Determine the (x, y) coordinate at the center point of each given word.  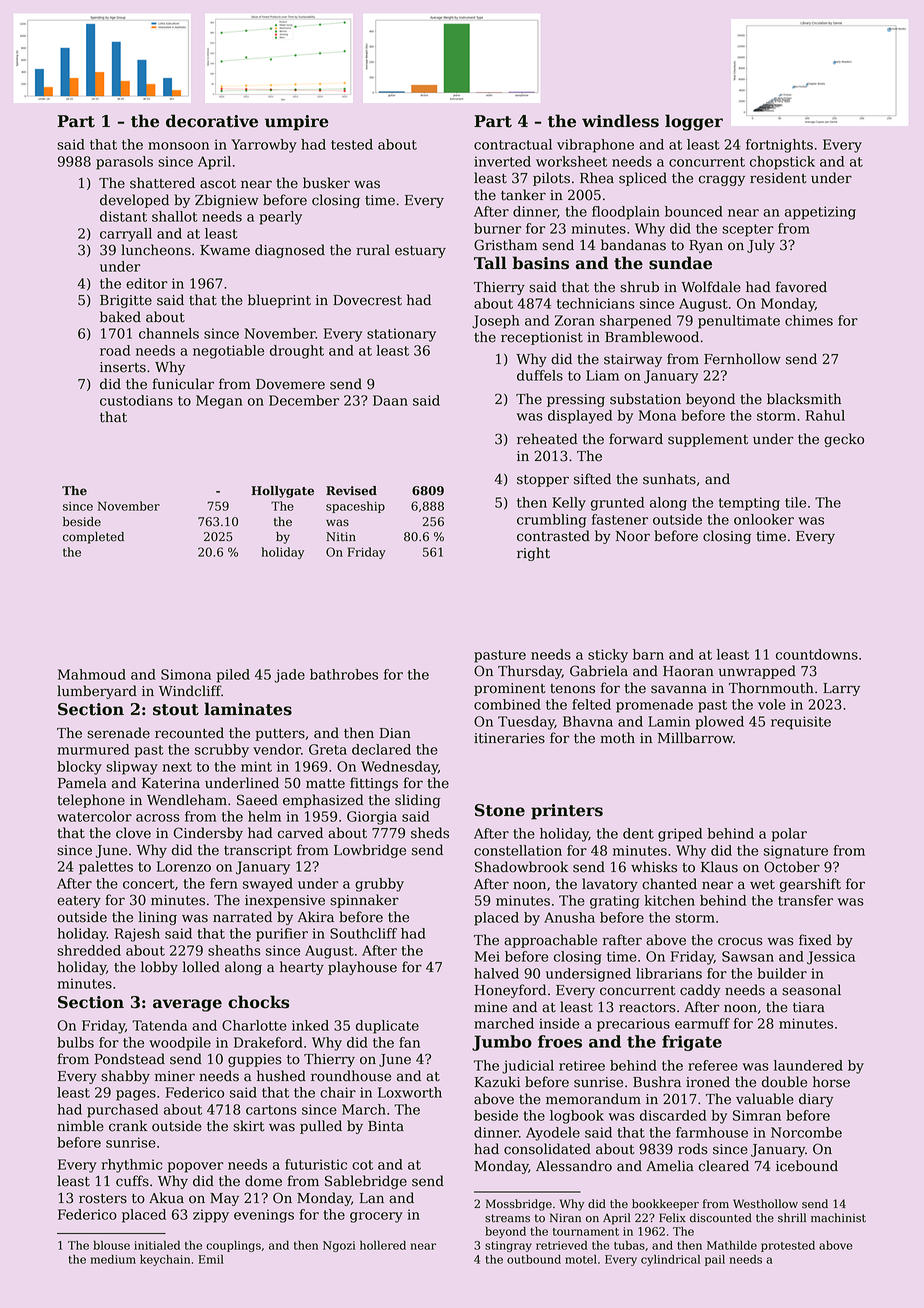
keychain (165, 1260)
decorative (212, 121)
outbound (534, 1259)
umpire (297, 123)
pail (715, 1260)
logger (694, 122)
